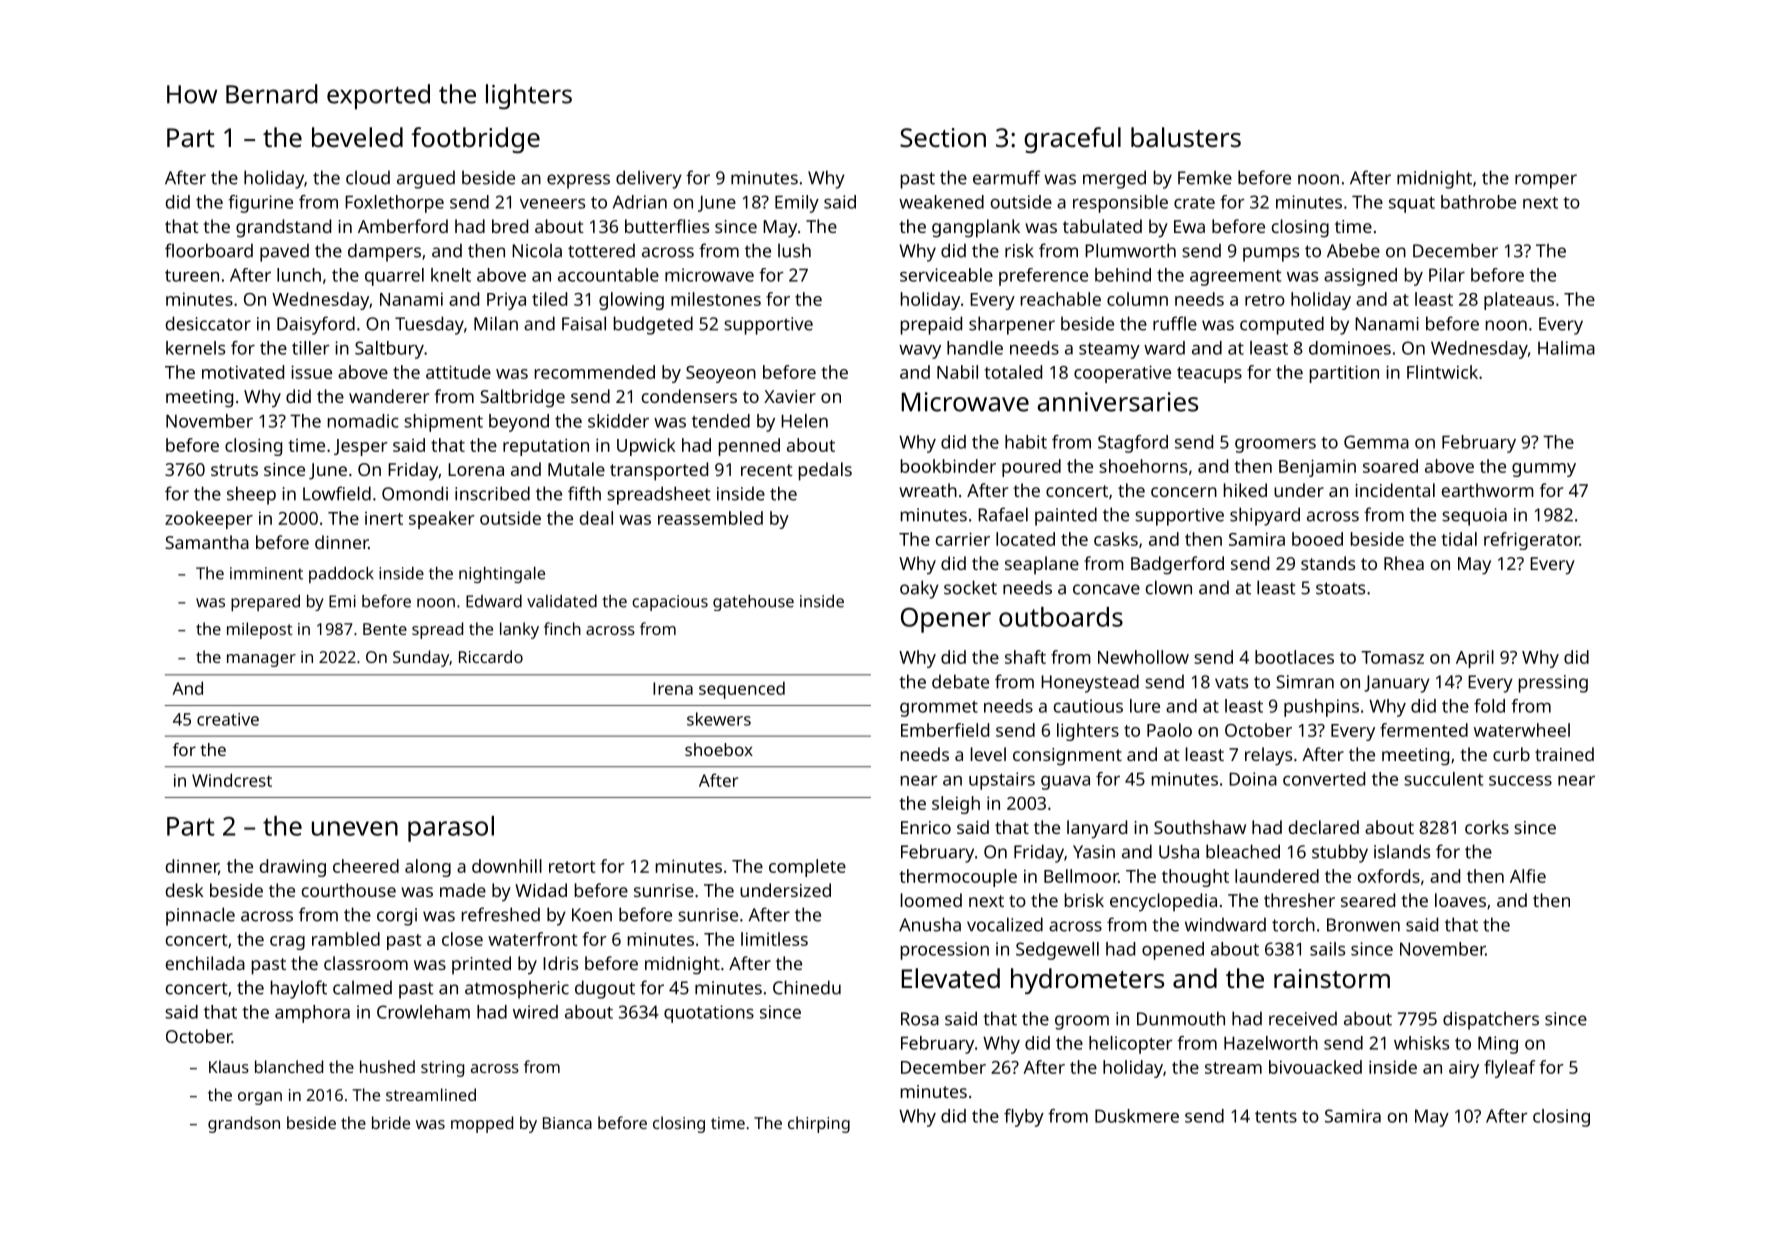 The image size is (1770, 1252). I want to click on shaft, so click(1025, 657).
